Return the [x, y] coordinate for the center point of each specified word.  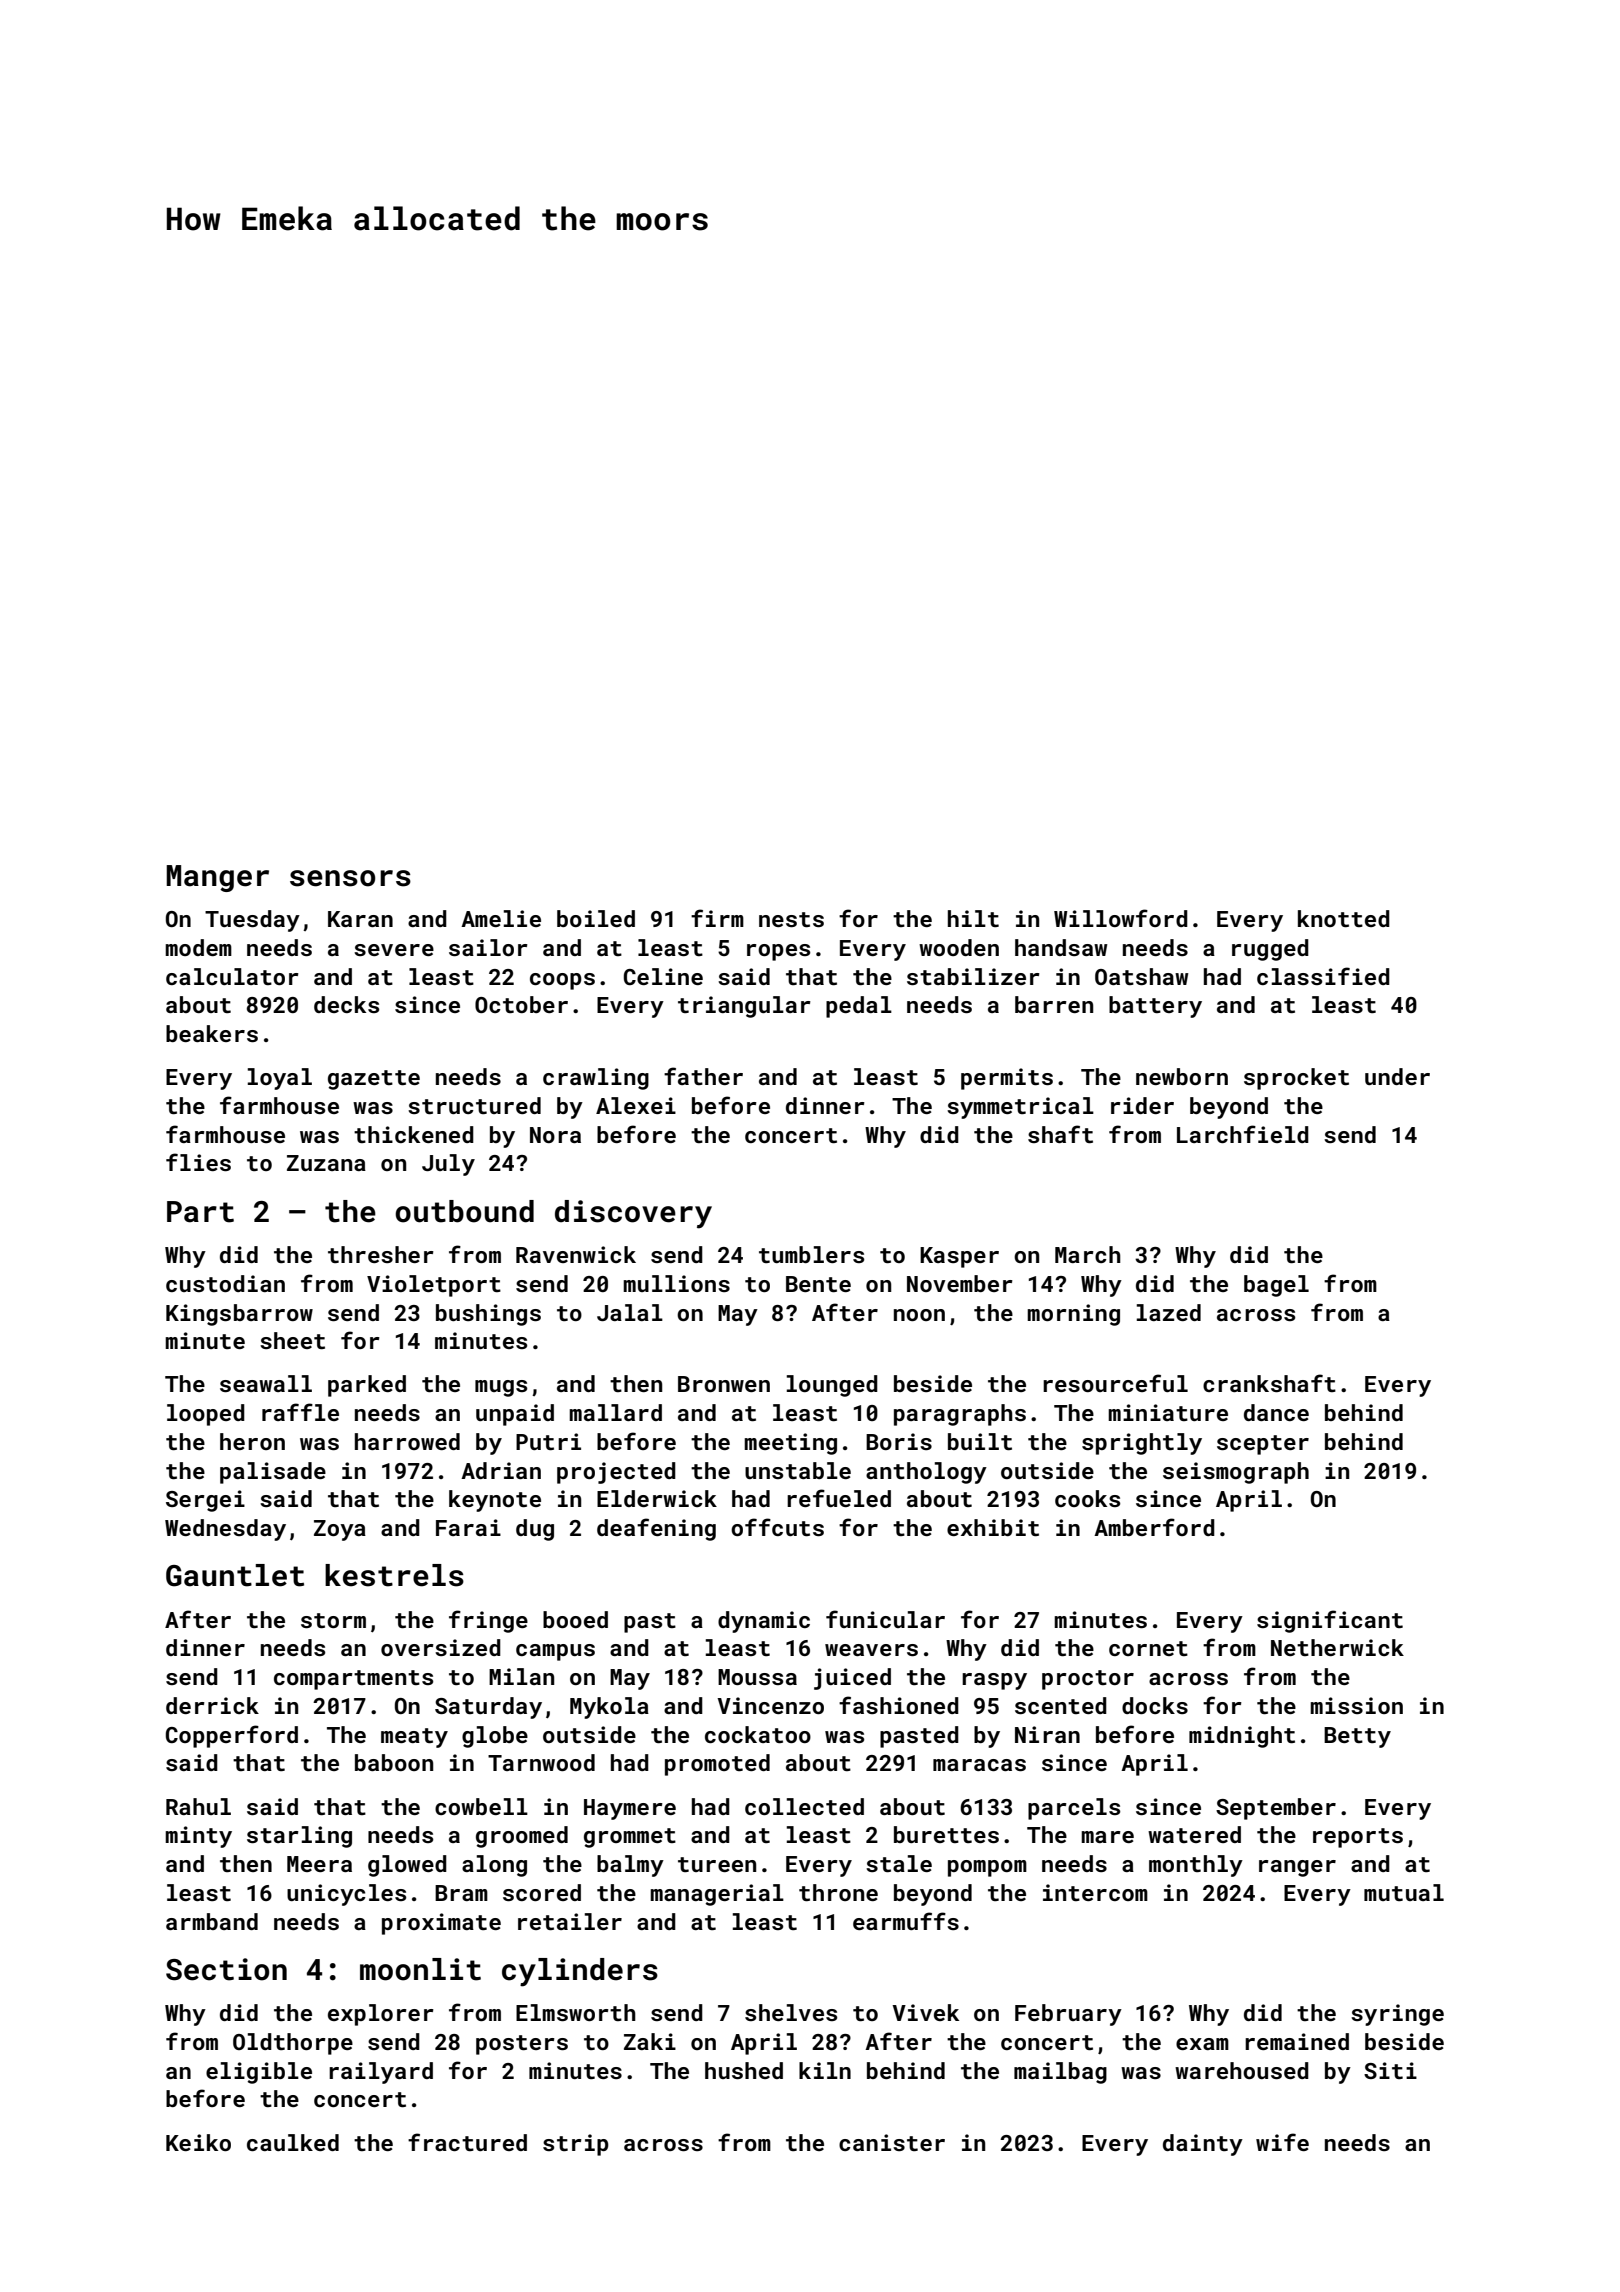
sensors [350, 878]
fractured [467, 2142]
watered [1194, 1834]
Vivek [925, 2012]
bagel [1276, 1286]
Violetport [434, 1286]
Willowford [1121, 918]
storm [333, 1620]
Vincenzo [770, 1705]
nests [791, 919]
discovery [633, 1214]
